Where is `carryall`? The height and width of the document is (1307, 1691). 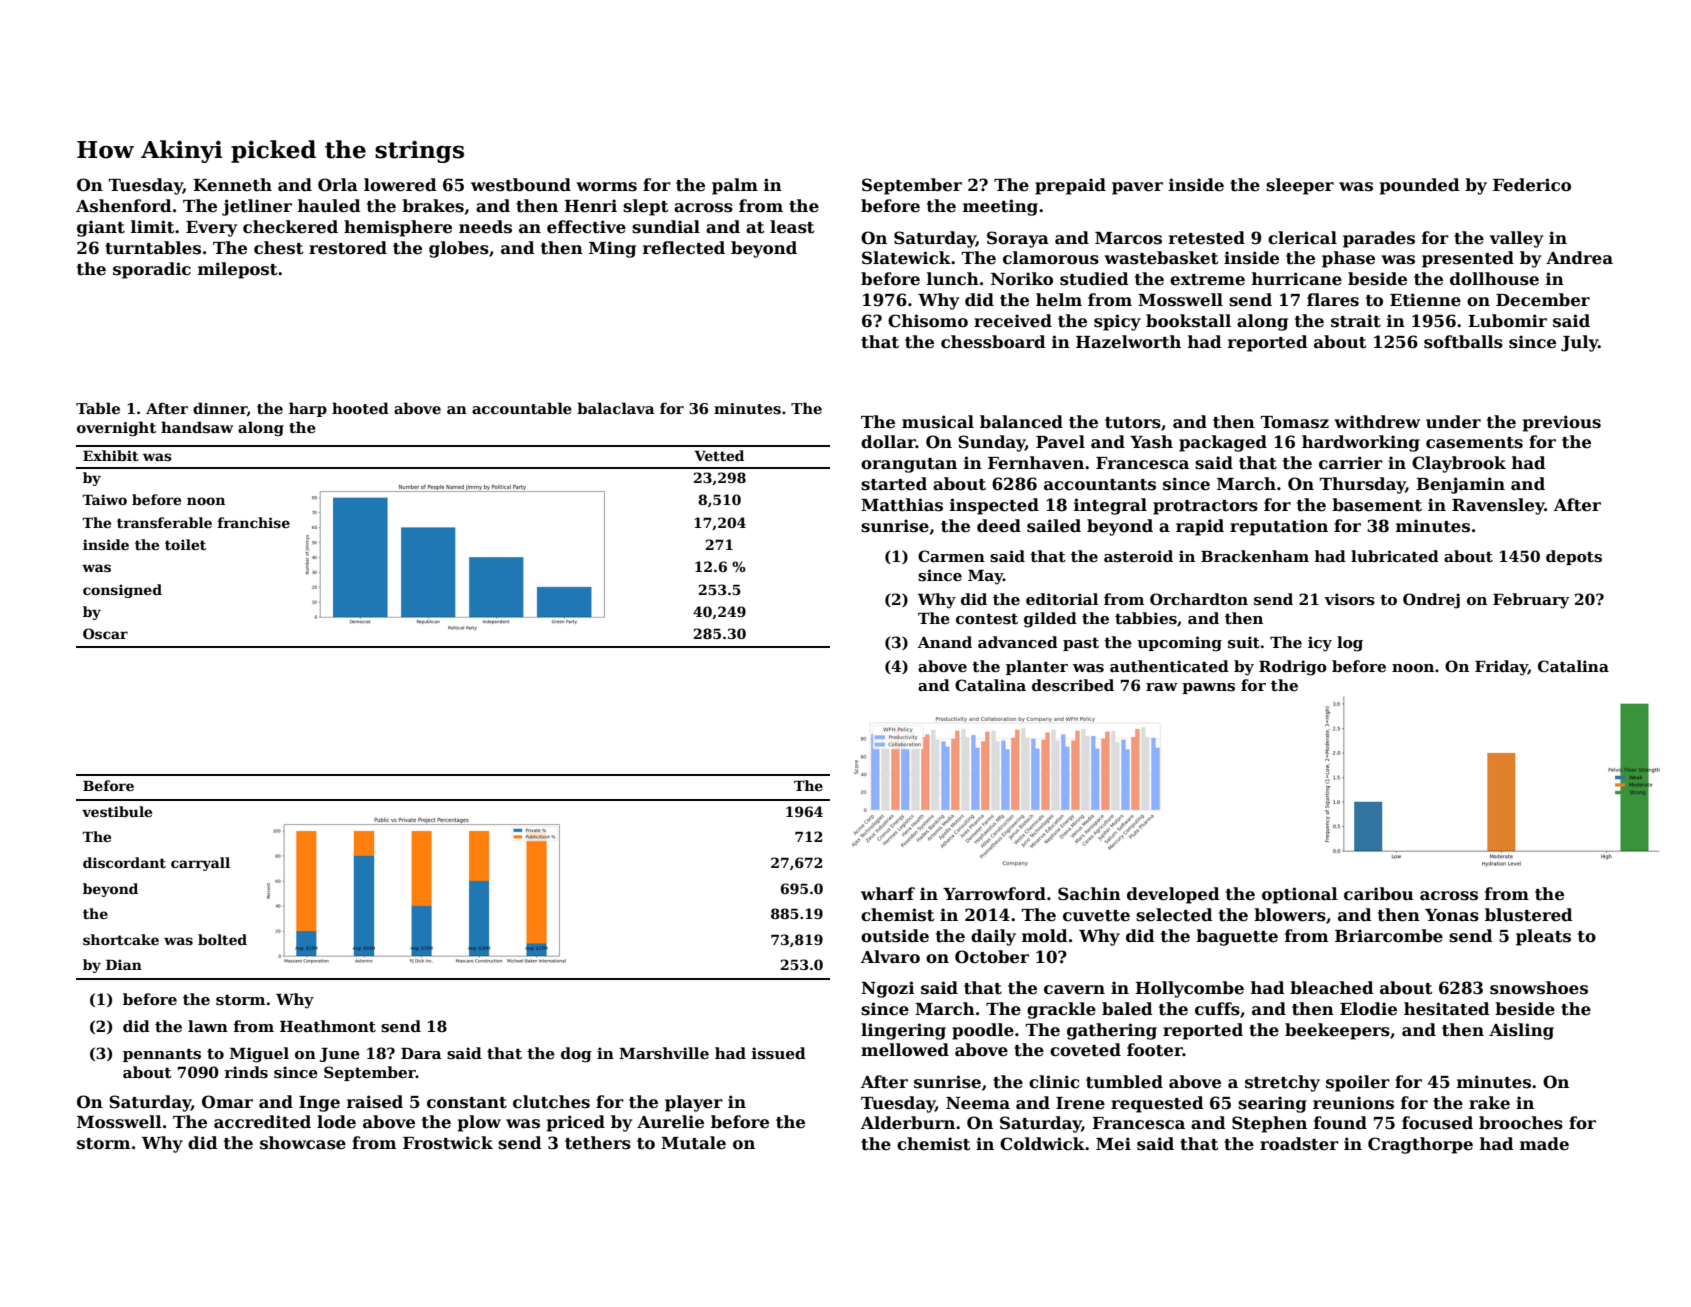 carryall is located at coordinates (200, 864).
